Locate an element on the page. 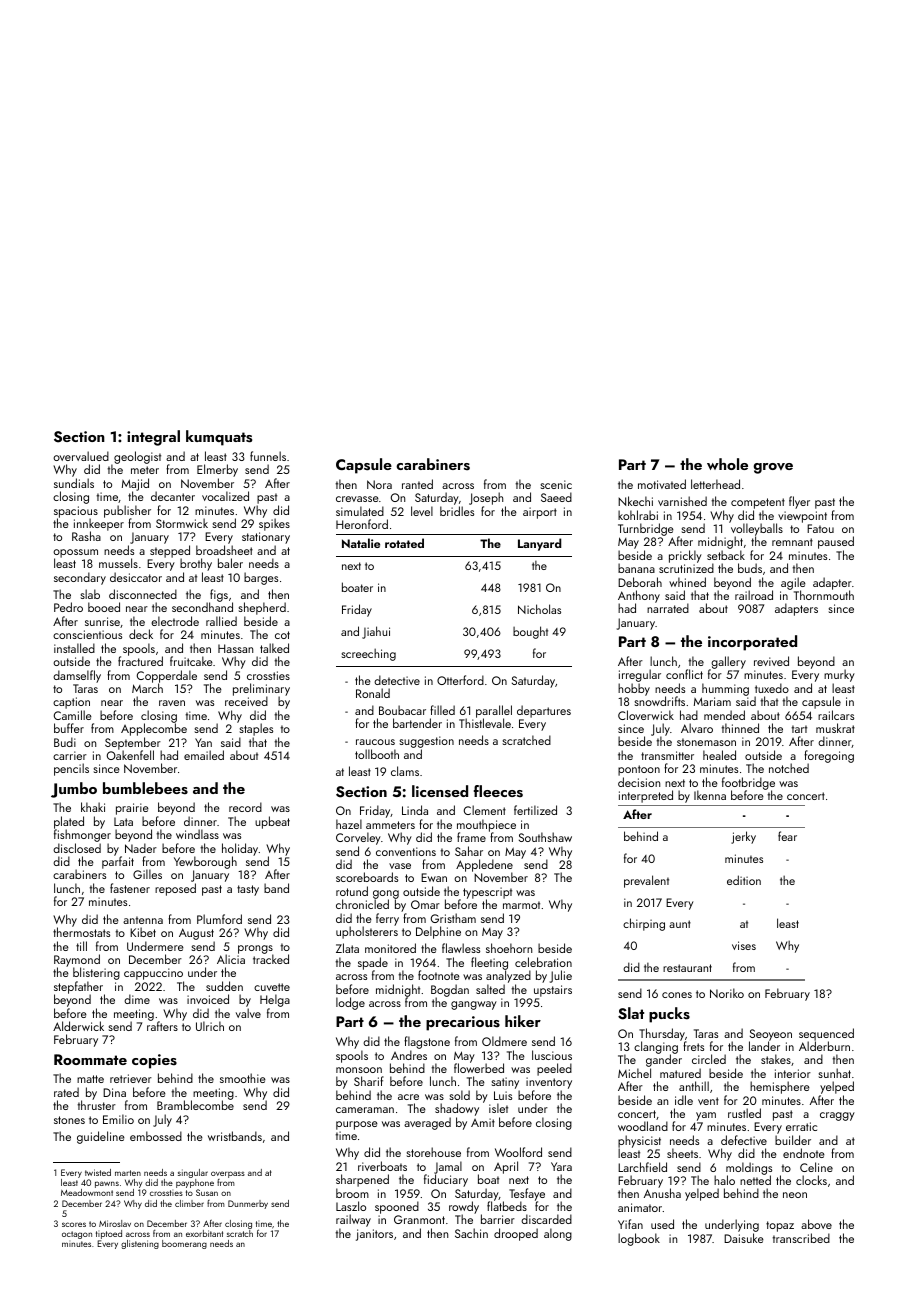  Kibet is located at coordinates (143, 932).
